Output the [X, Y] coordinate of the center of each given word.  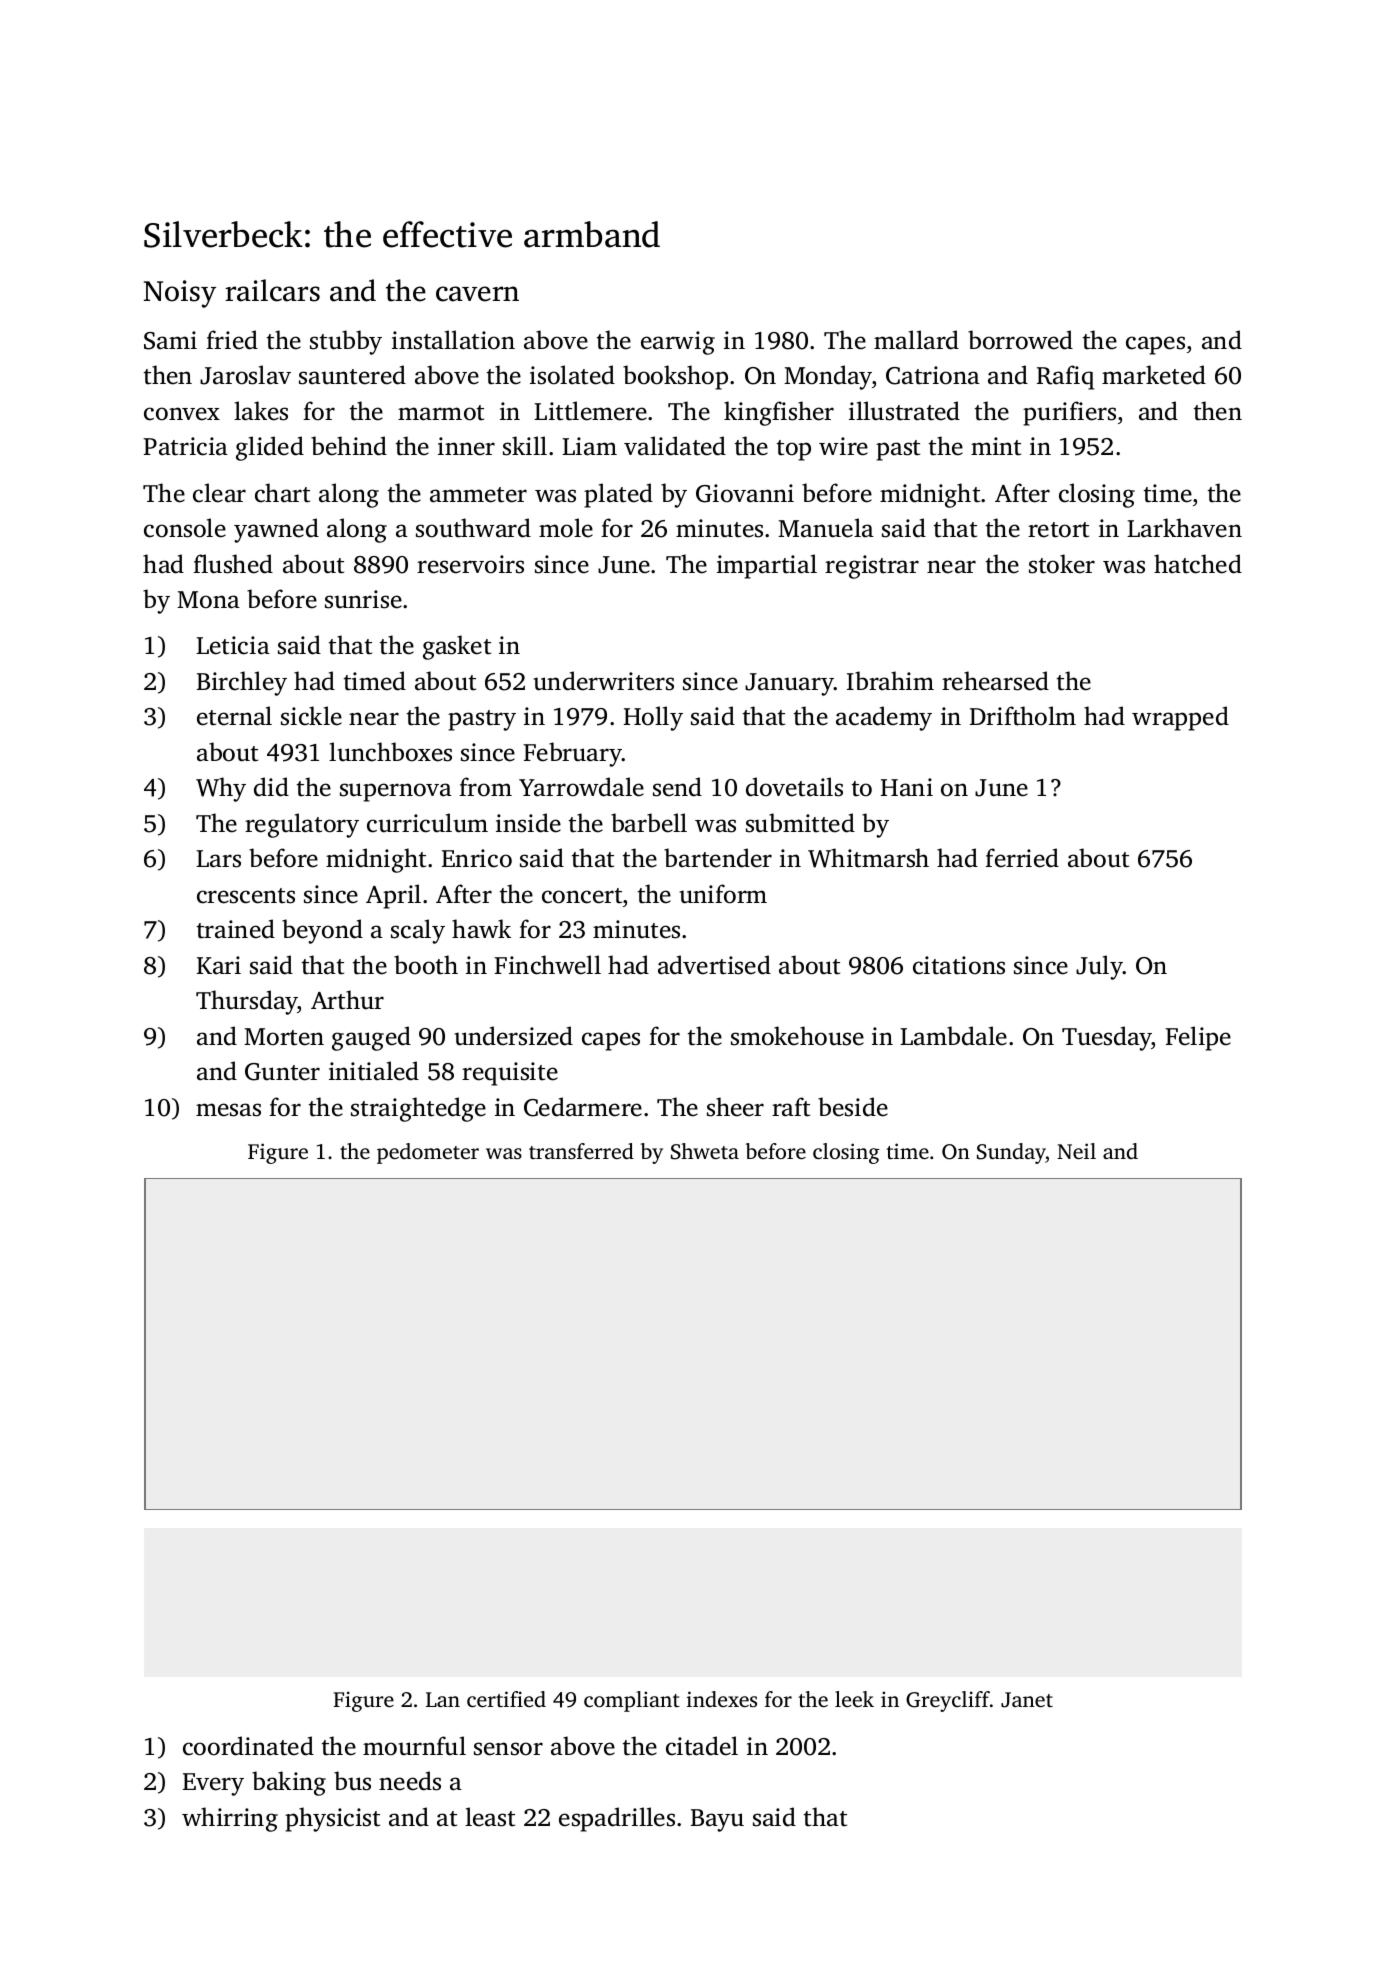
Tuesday [1107, 1038]
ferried [1022, 858]
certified [506, 1699]
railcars [272, 290]
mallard [916, 340]
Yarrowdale [581, 787]
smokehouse [797, 1036]
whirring [230, 1819]
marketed [1154, 375]
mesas [228, 1110]
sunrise [363, 599]
